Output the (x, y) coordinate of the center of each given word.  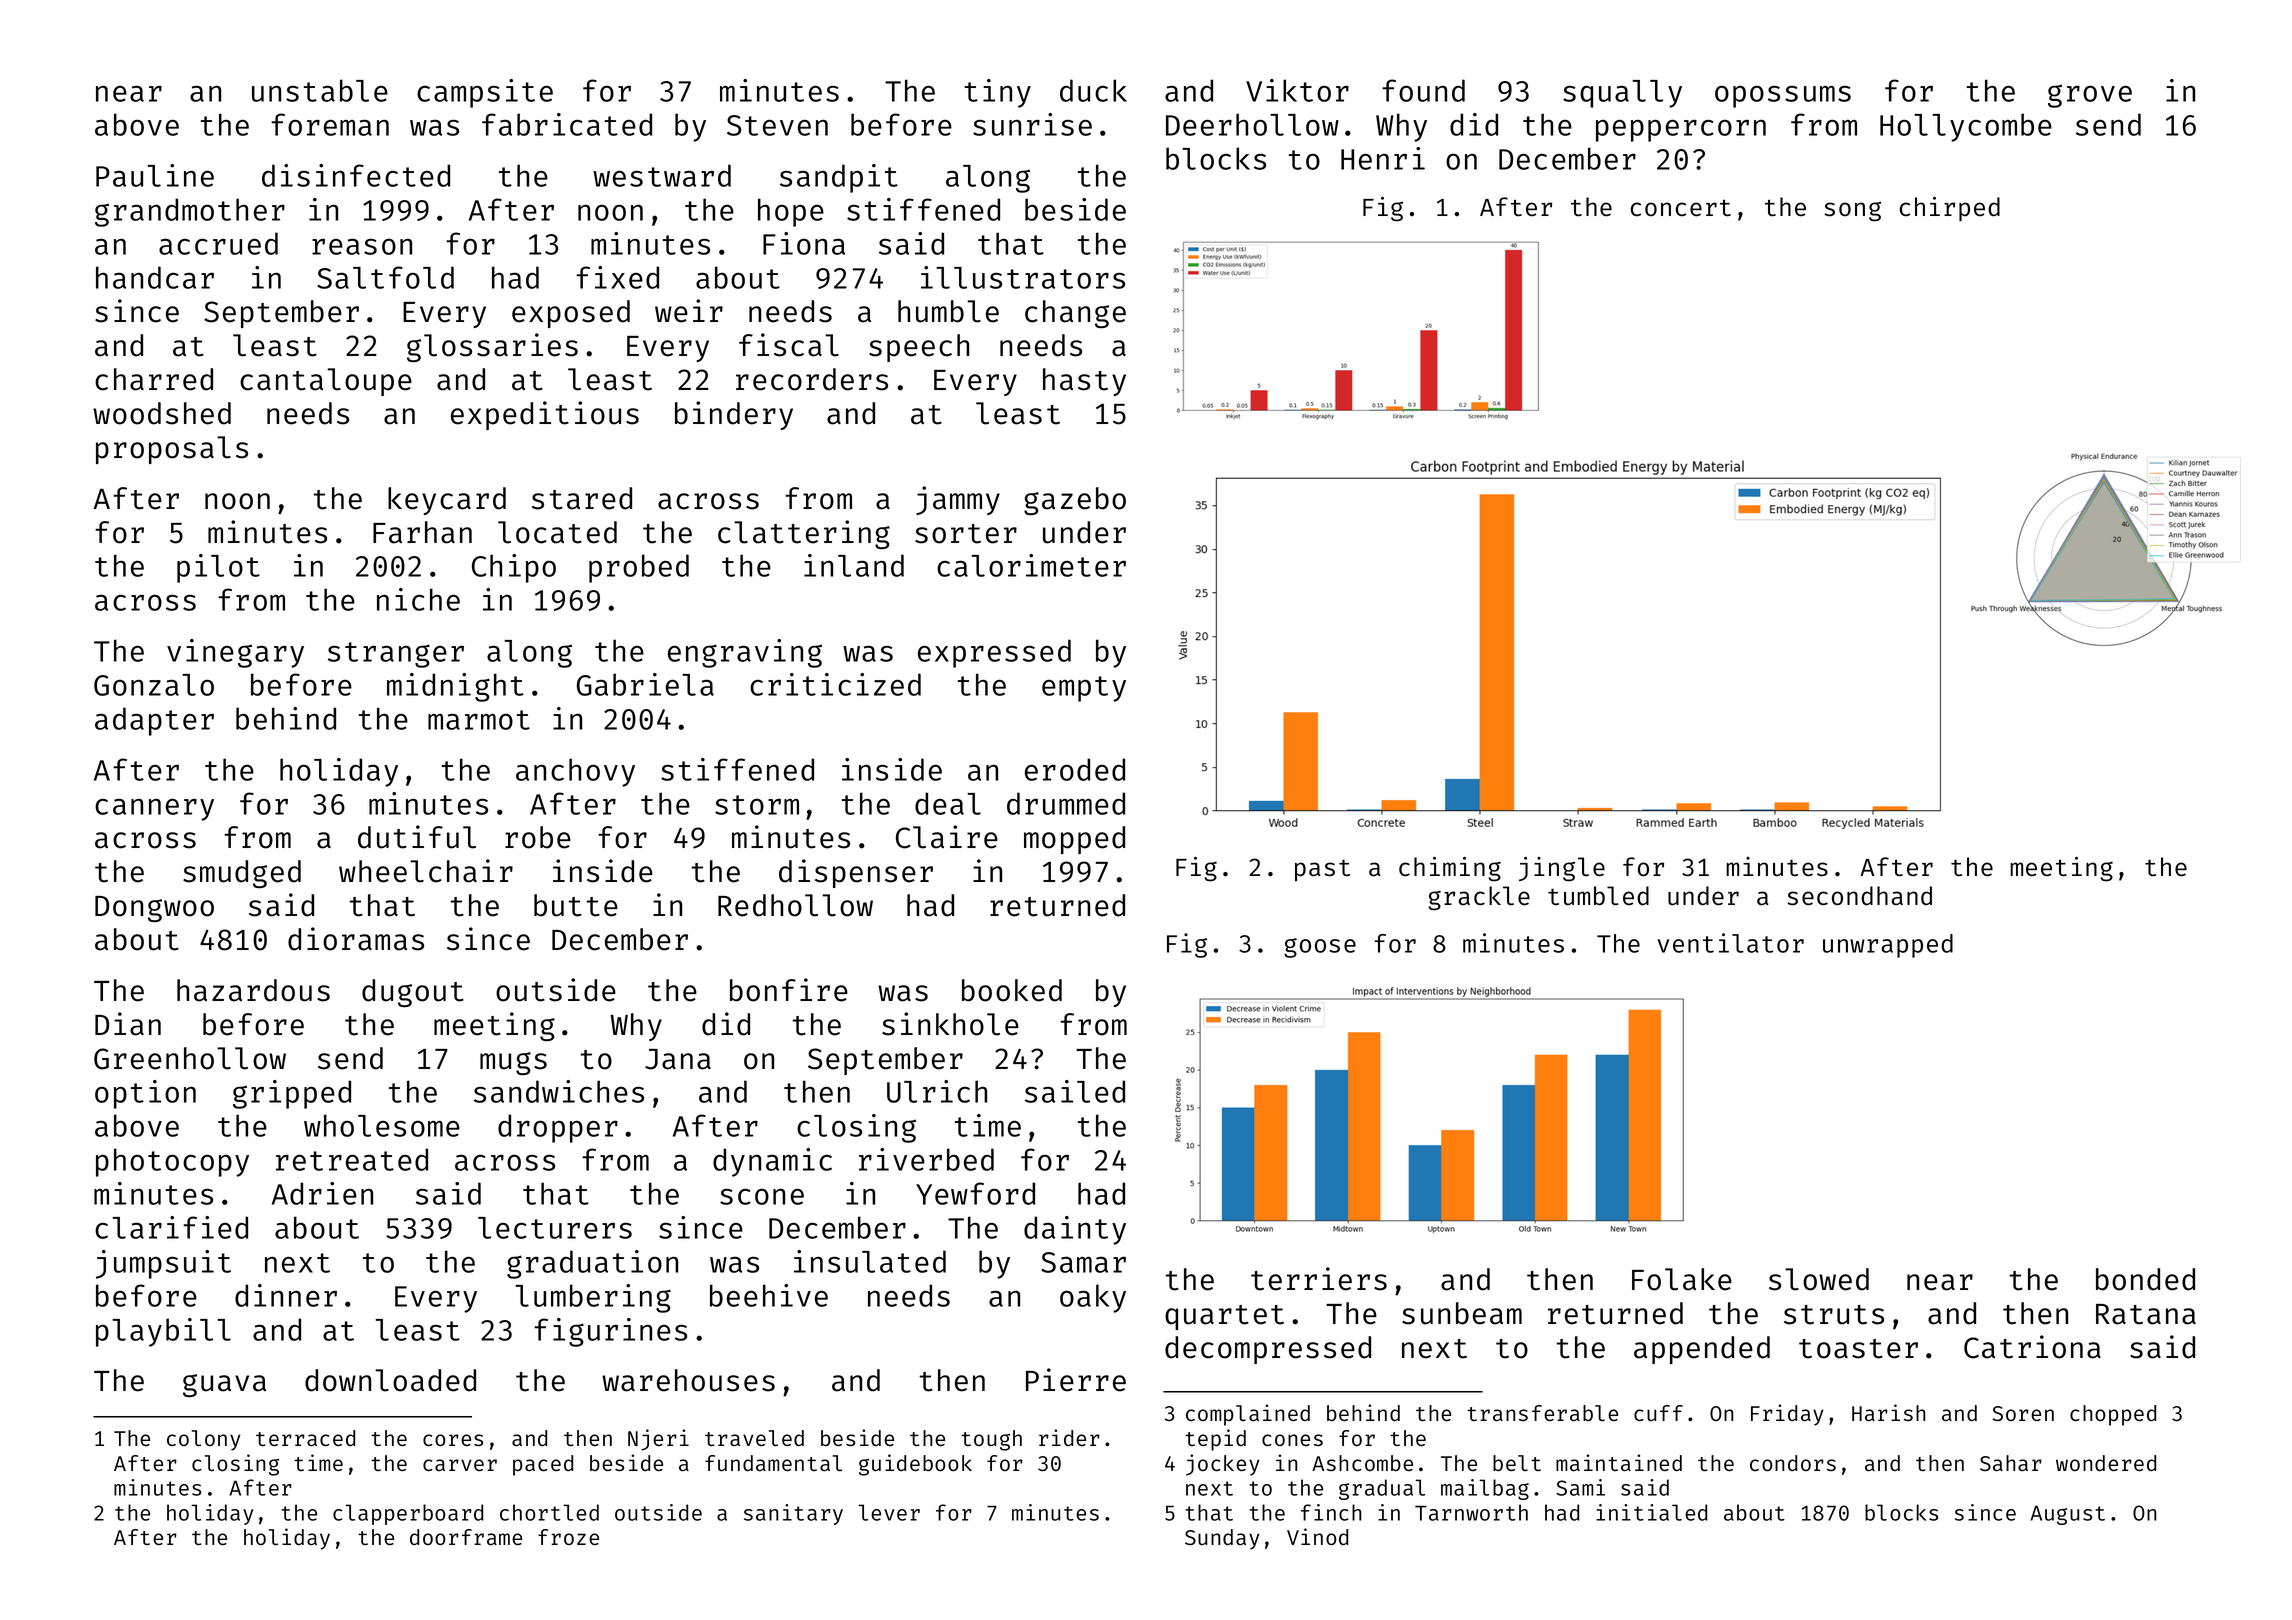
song (1852, 211)
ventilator (1731, 943)
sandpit (839, 178)
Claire (947, 837)
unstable (320, 90)
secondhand (1859, 896)
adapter (154, 721)
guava (224, 1385)
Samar (1083, 1262)
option (145, 1094)
